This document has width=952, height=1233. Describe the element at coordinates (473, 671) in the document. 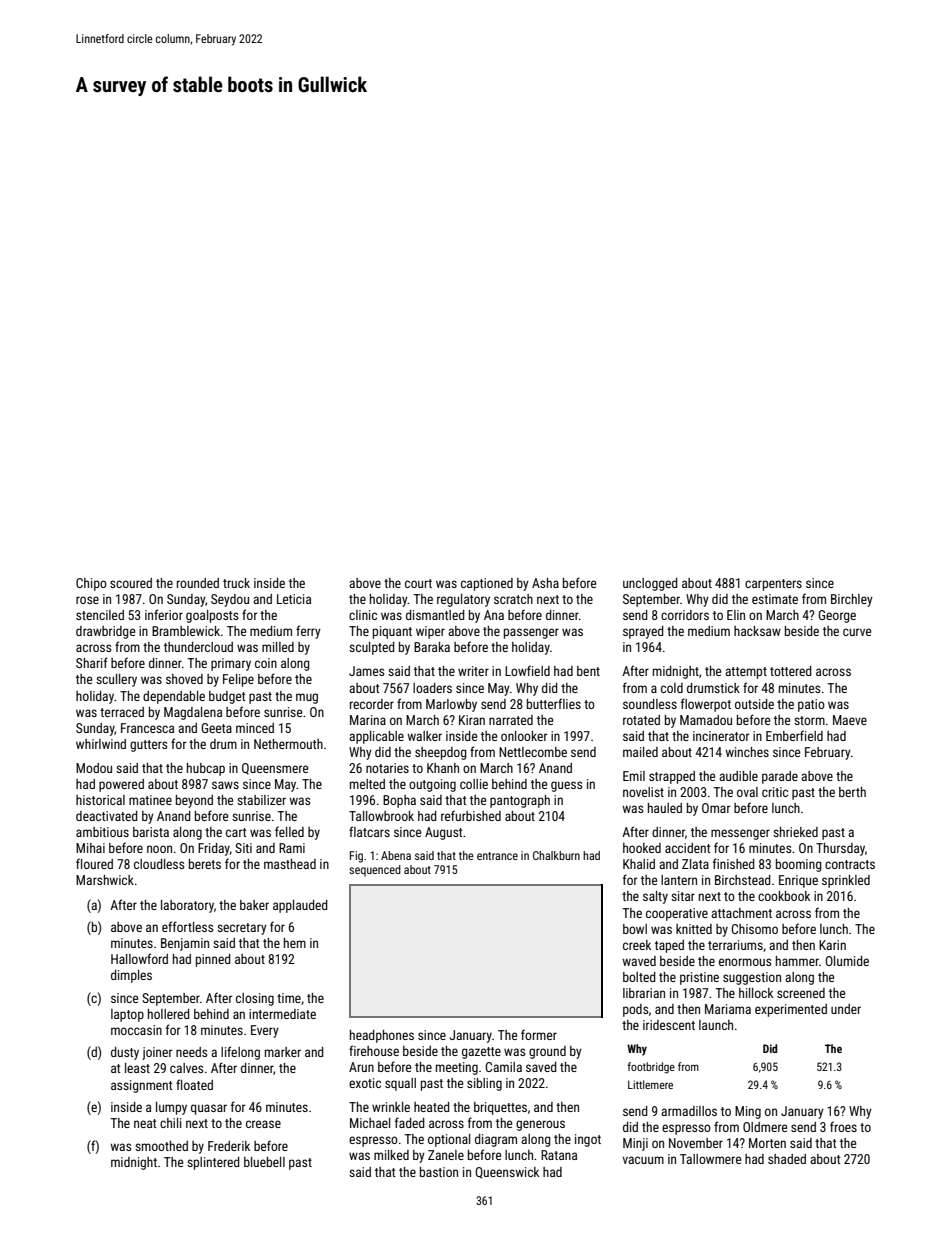

I see `writer` at that location.
